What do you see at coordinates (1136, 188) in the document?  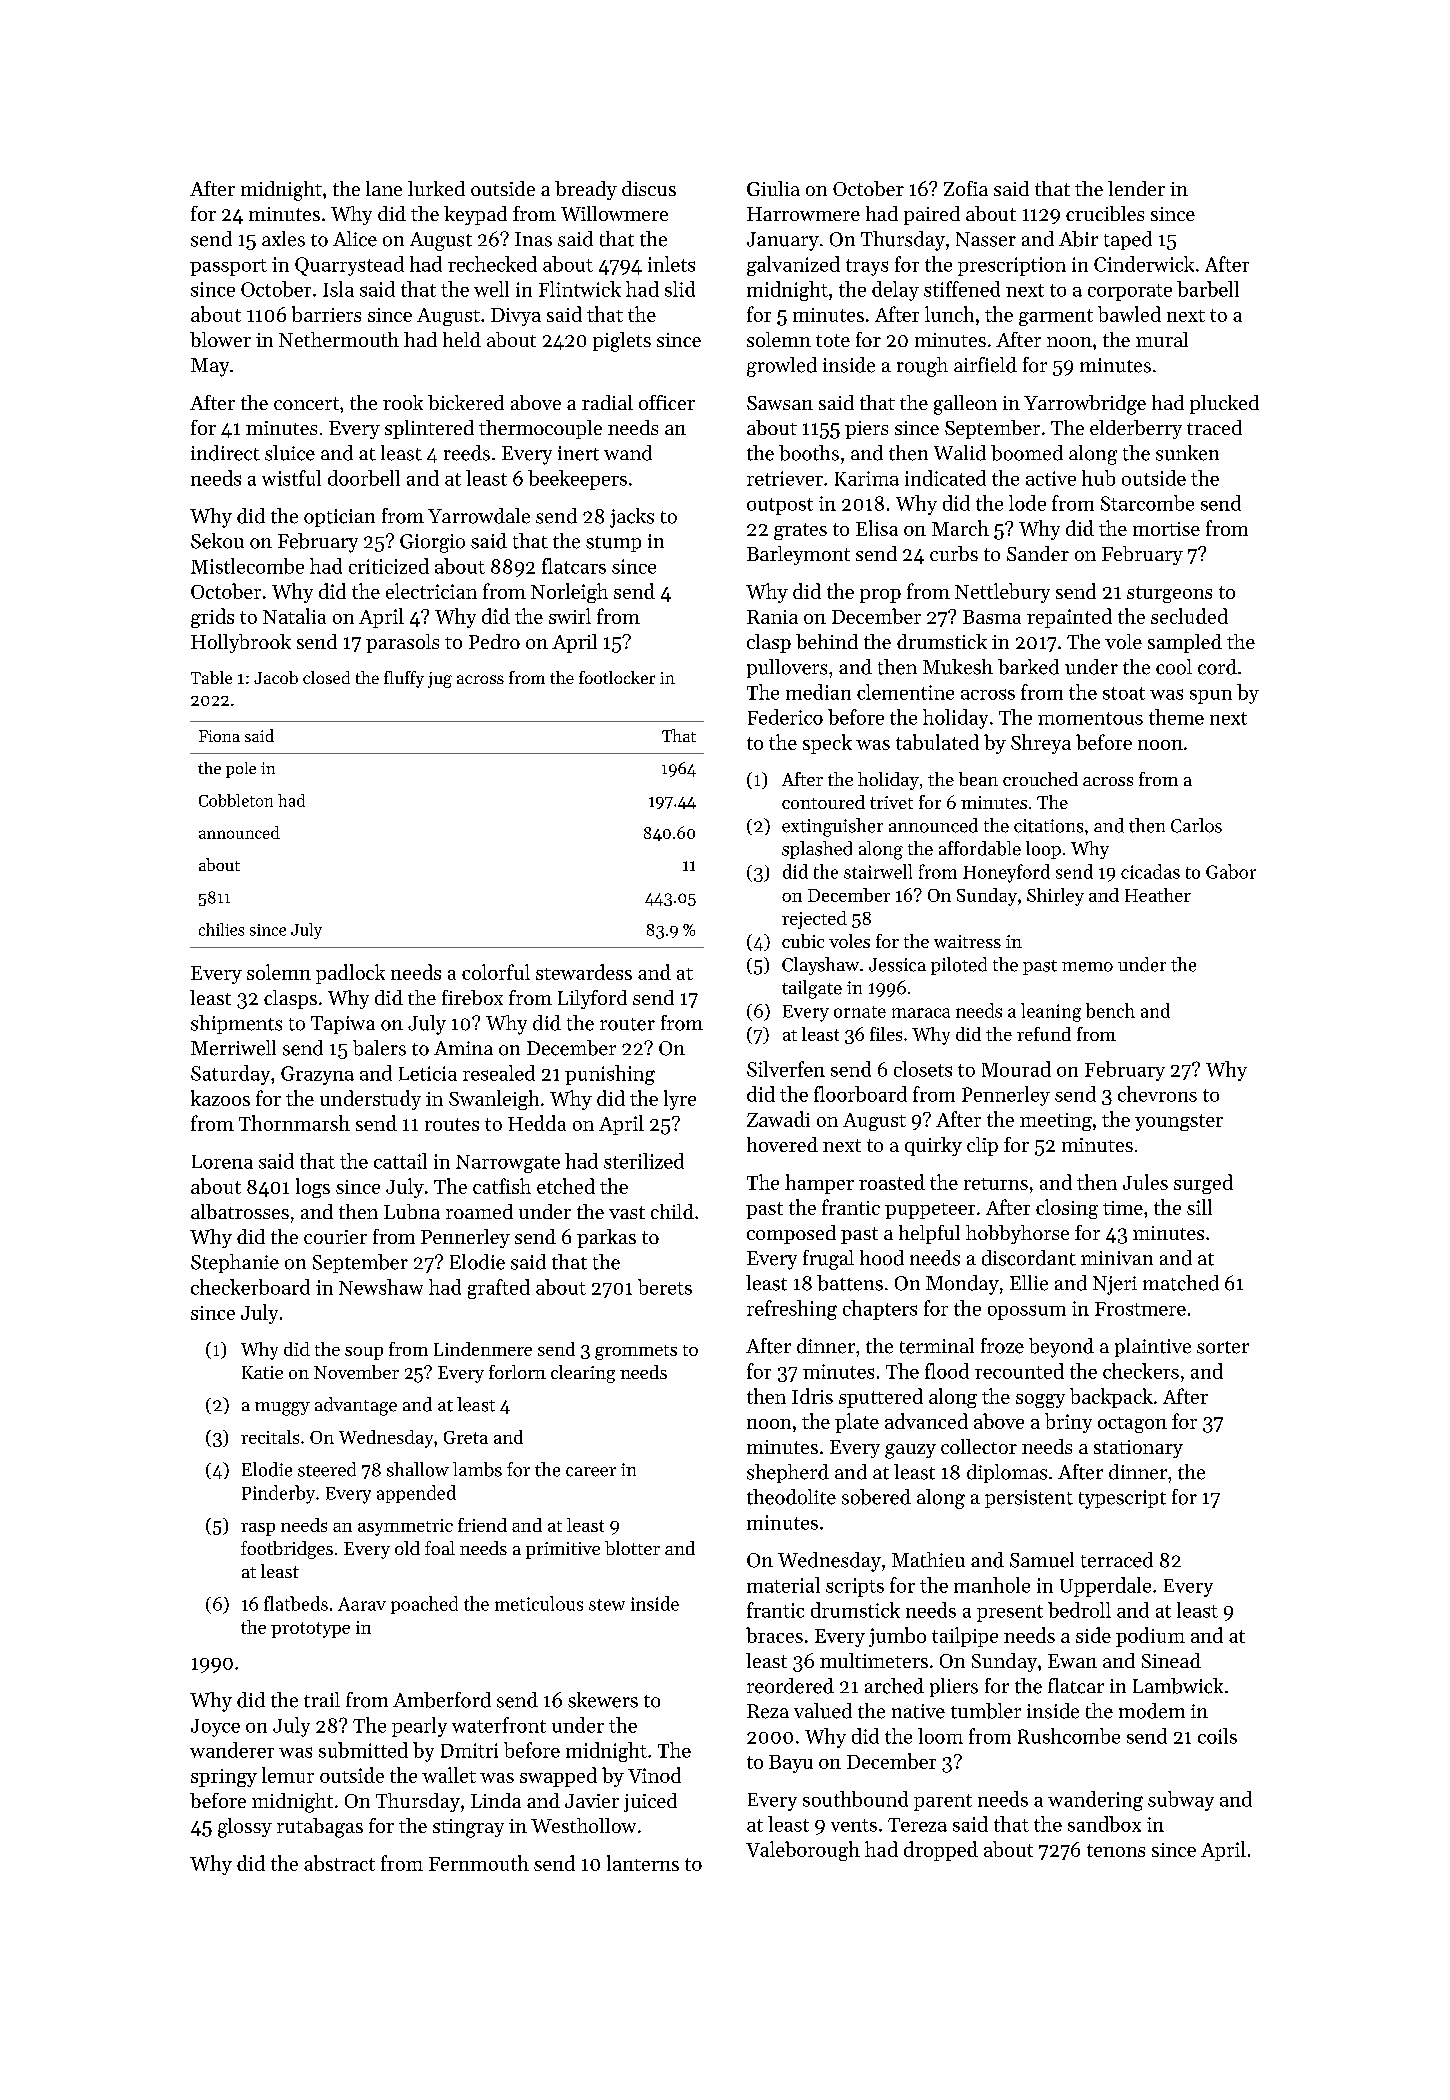 I see `lender` at bounding box center [1136, 188].
